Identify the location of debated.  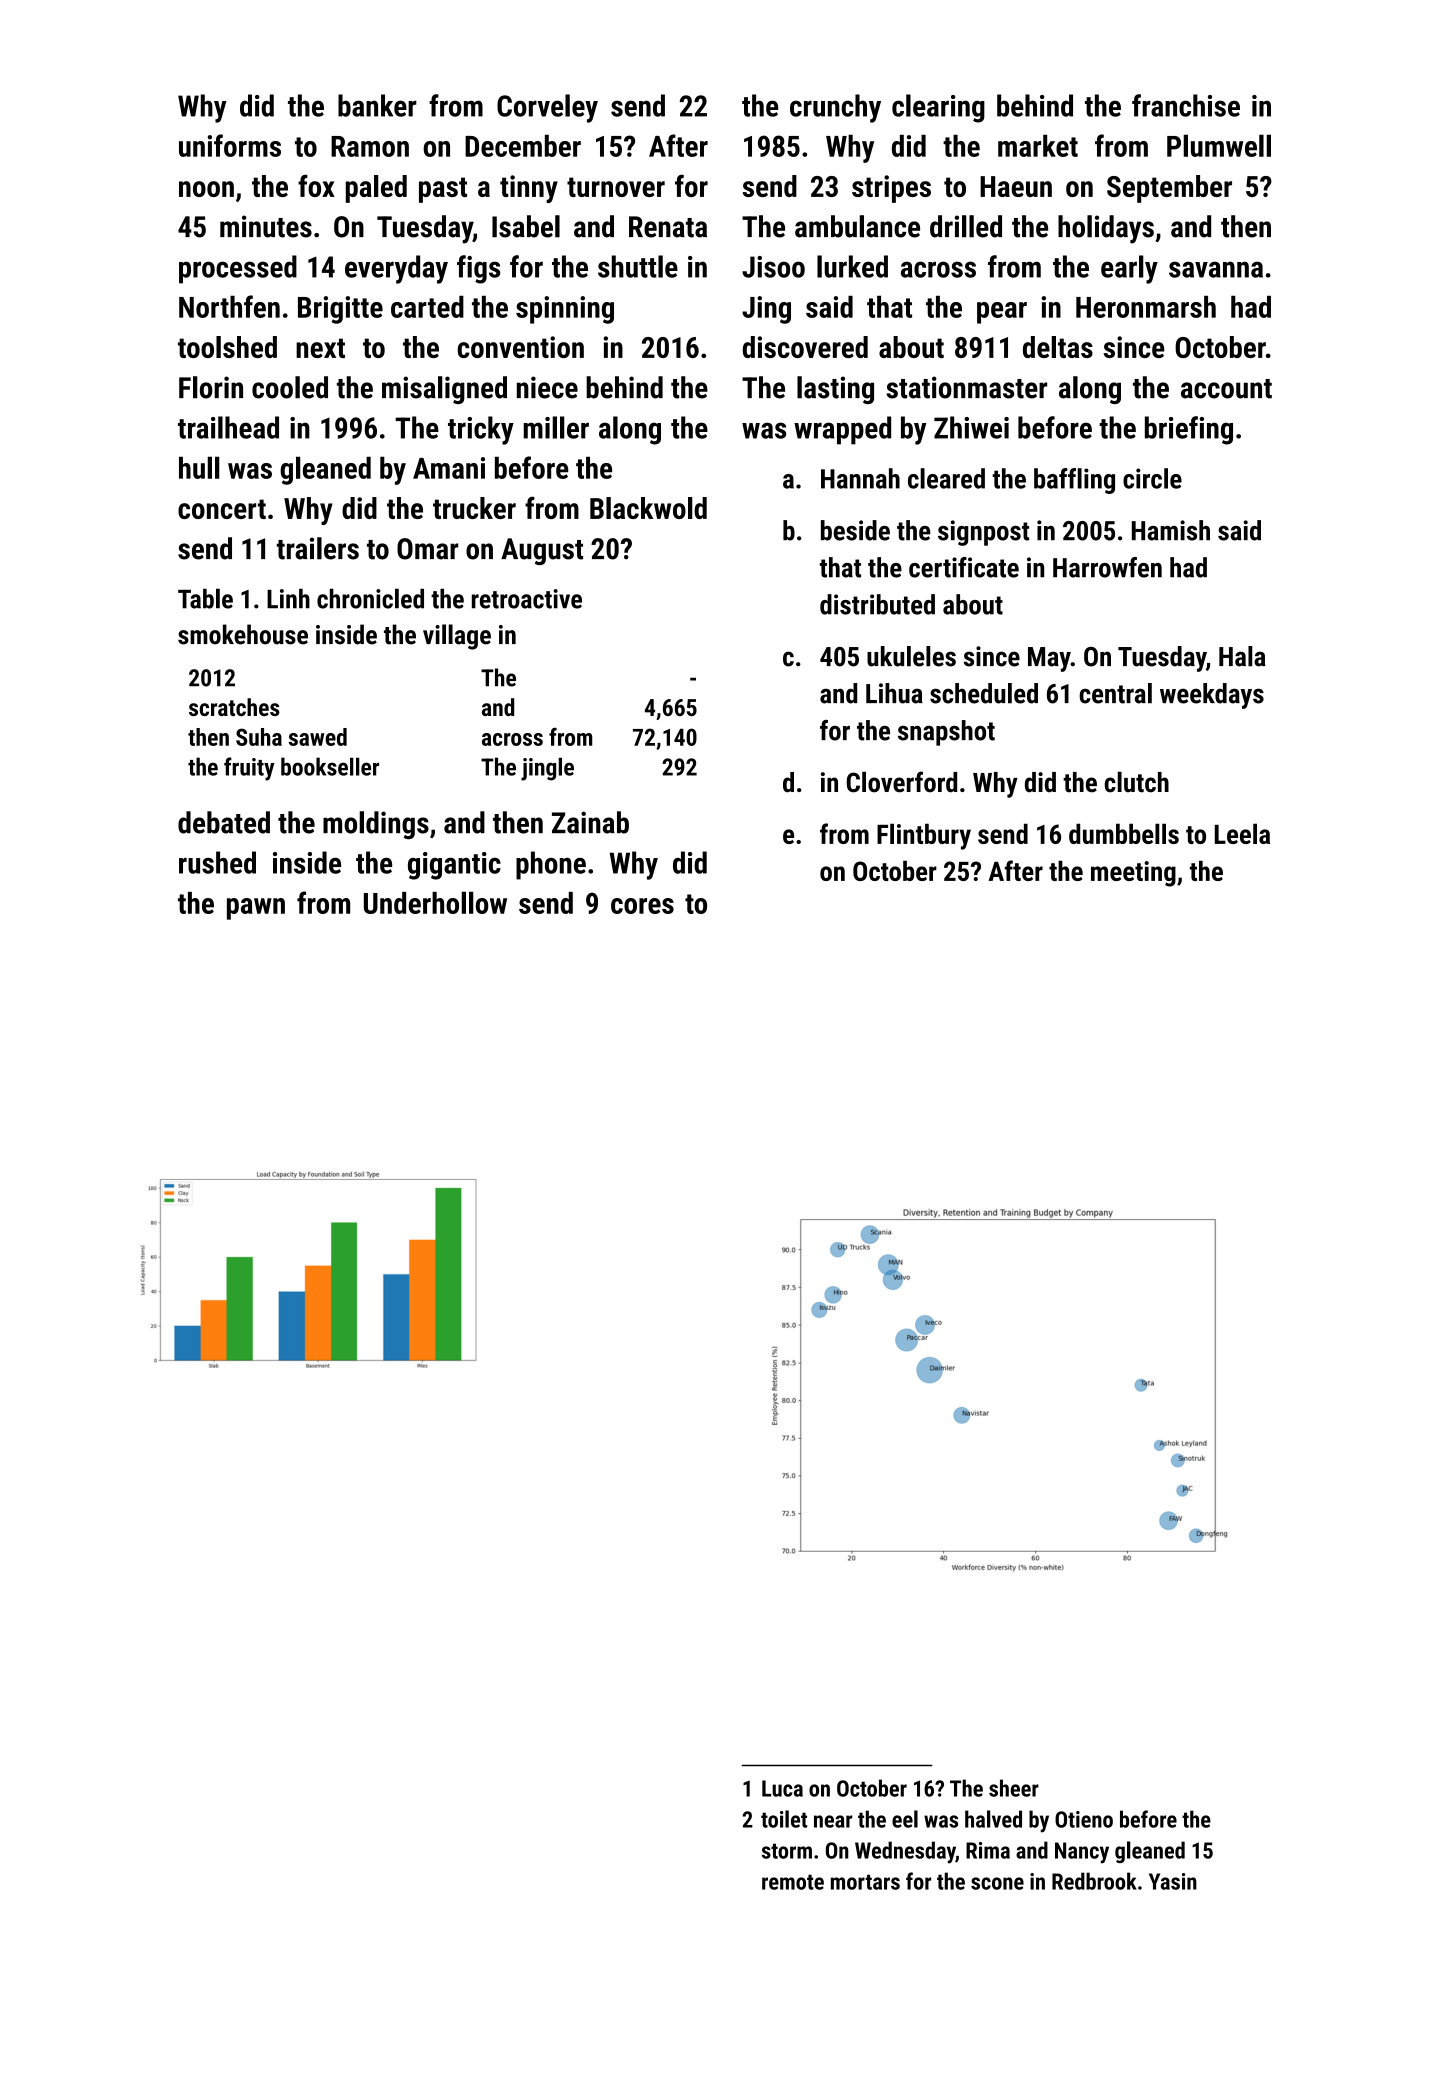
(224, 822).
